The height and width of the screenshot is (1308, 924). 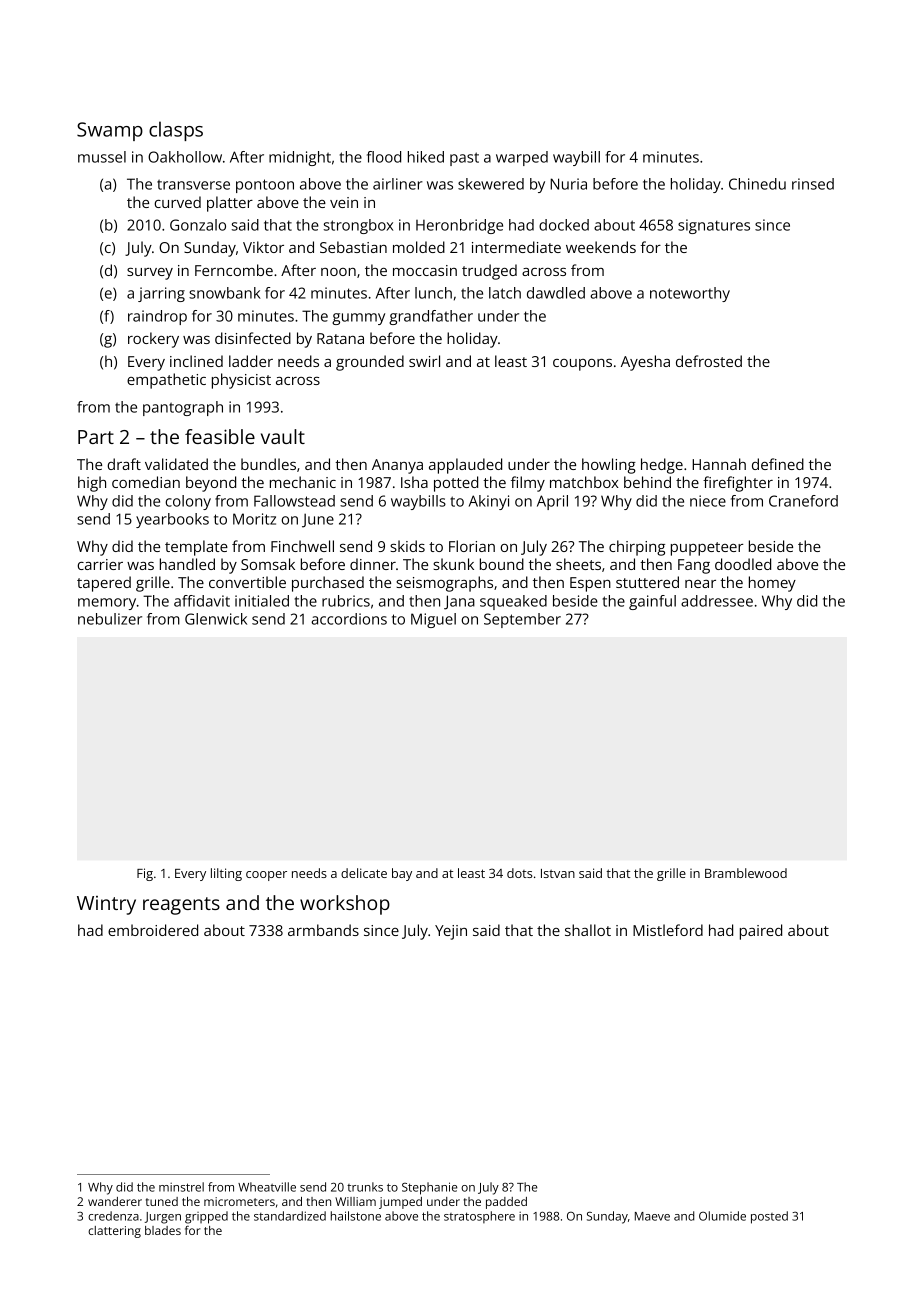 What do you see at coordinates (479, 1217) in the screenshot?
I see `stratosphere` at bounding box center [479, 1217].
